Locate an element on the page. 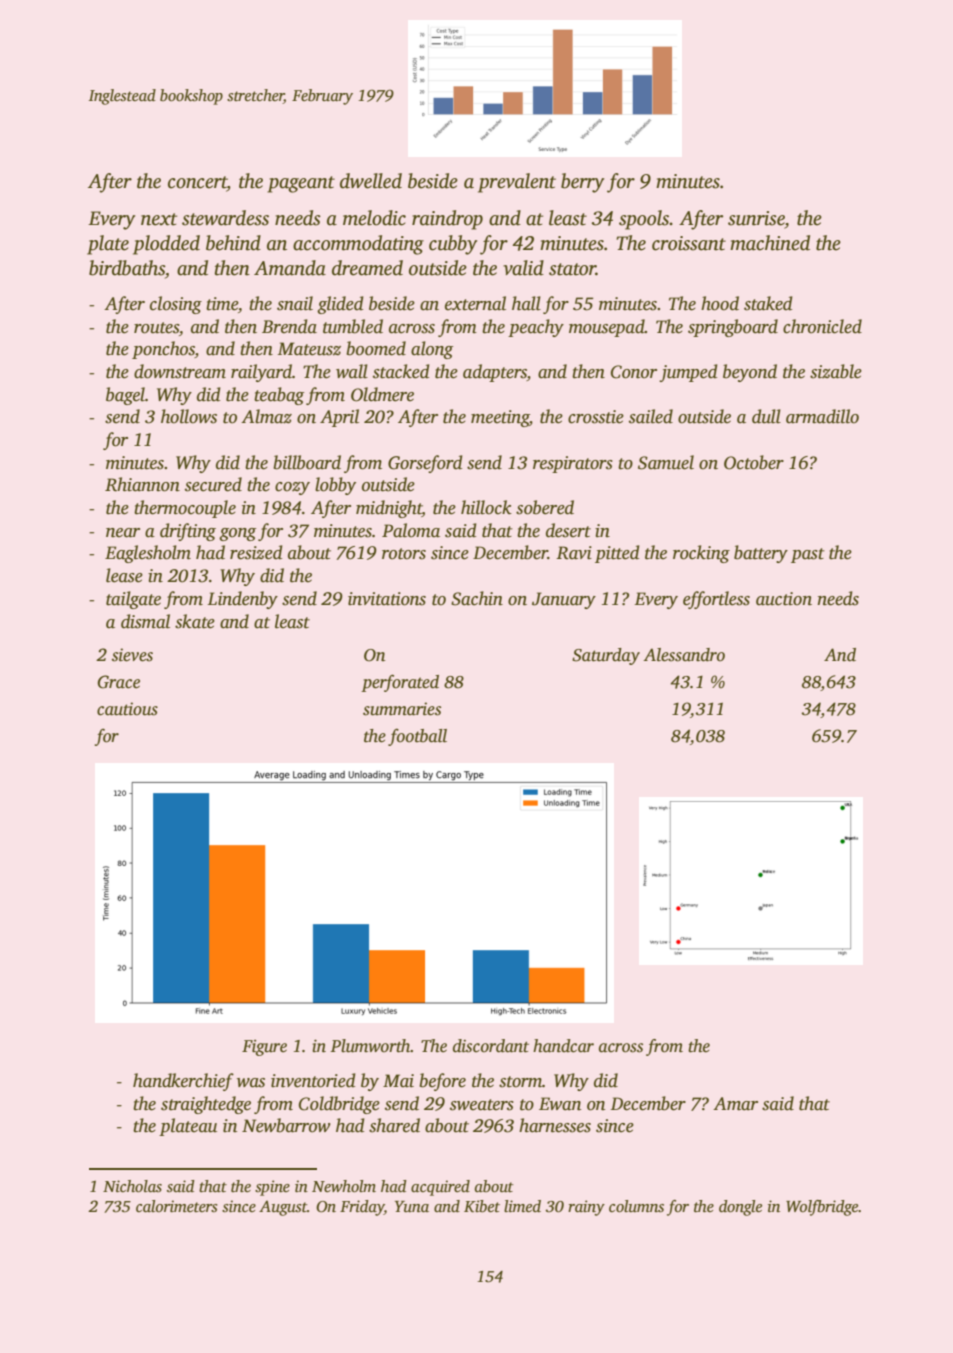  sailed is located at coordinates (651, 416).
